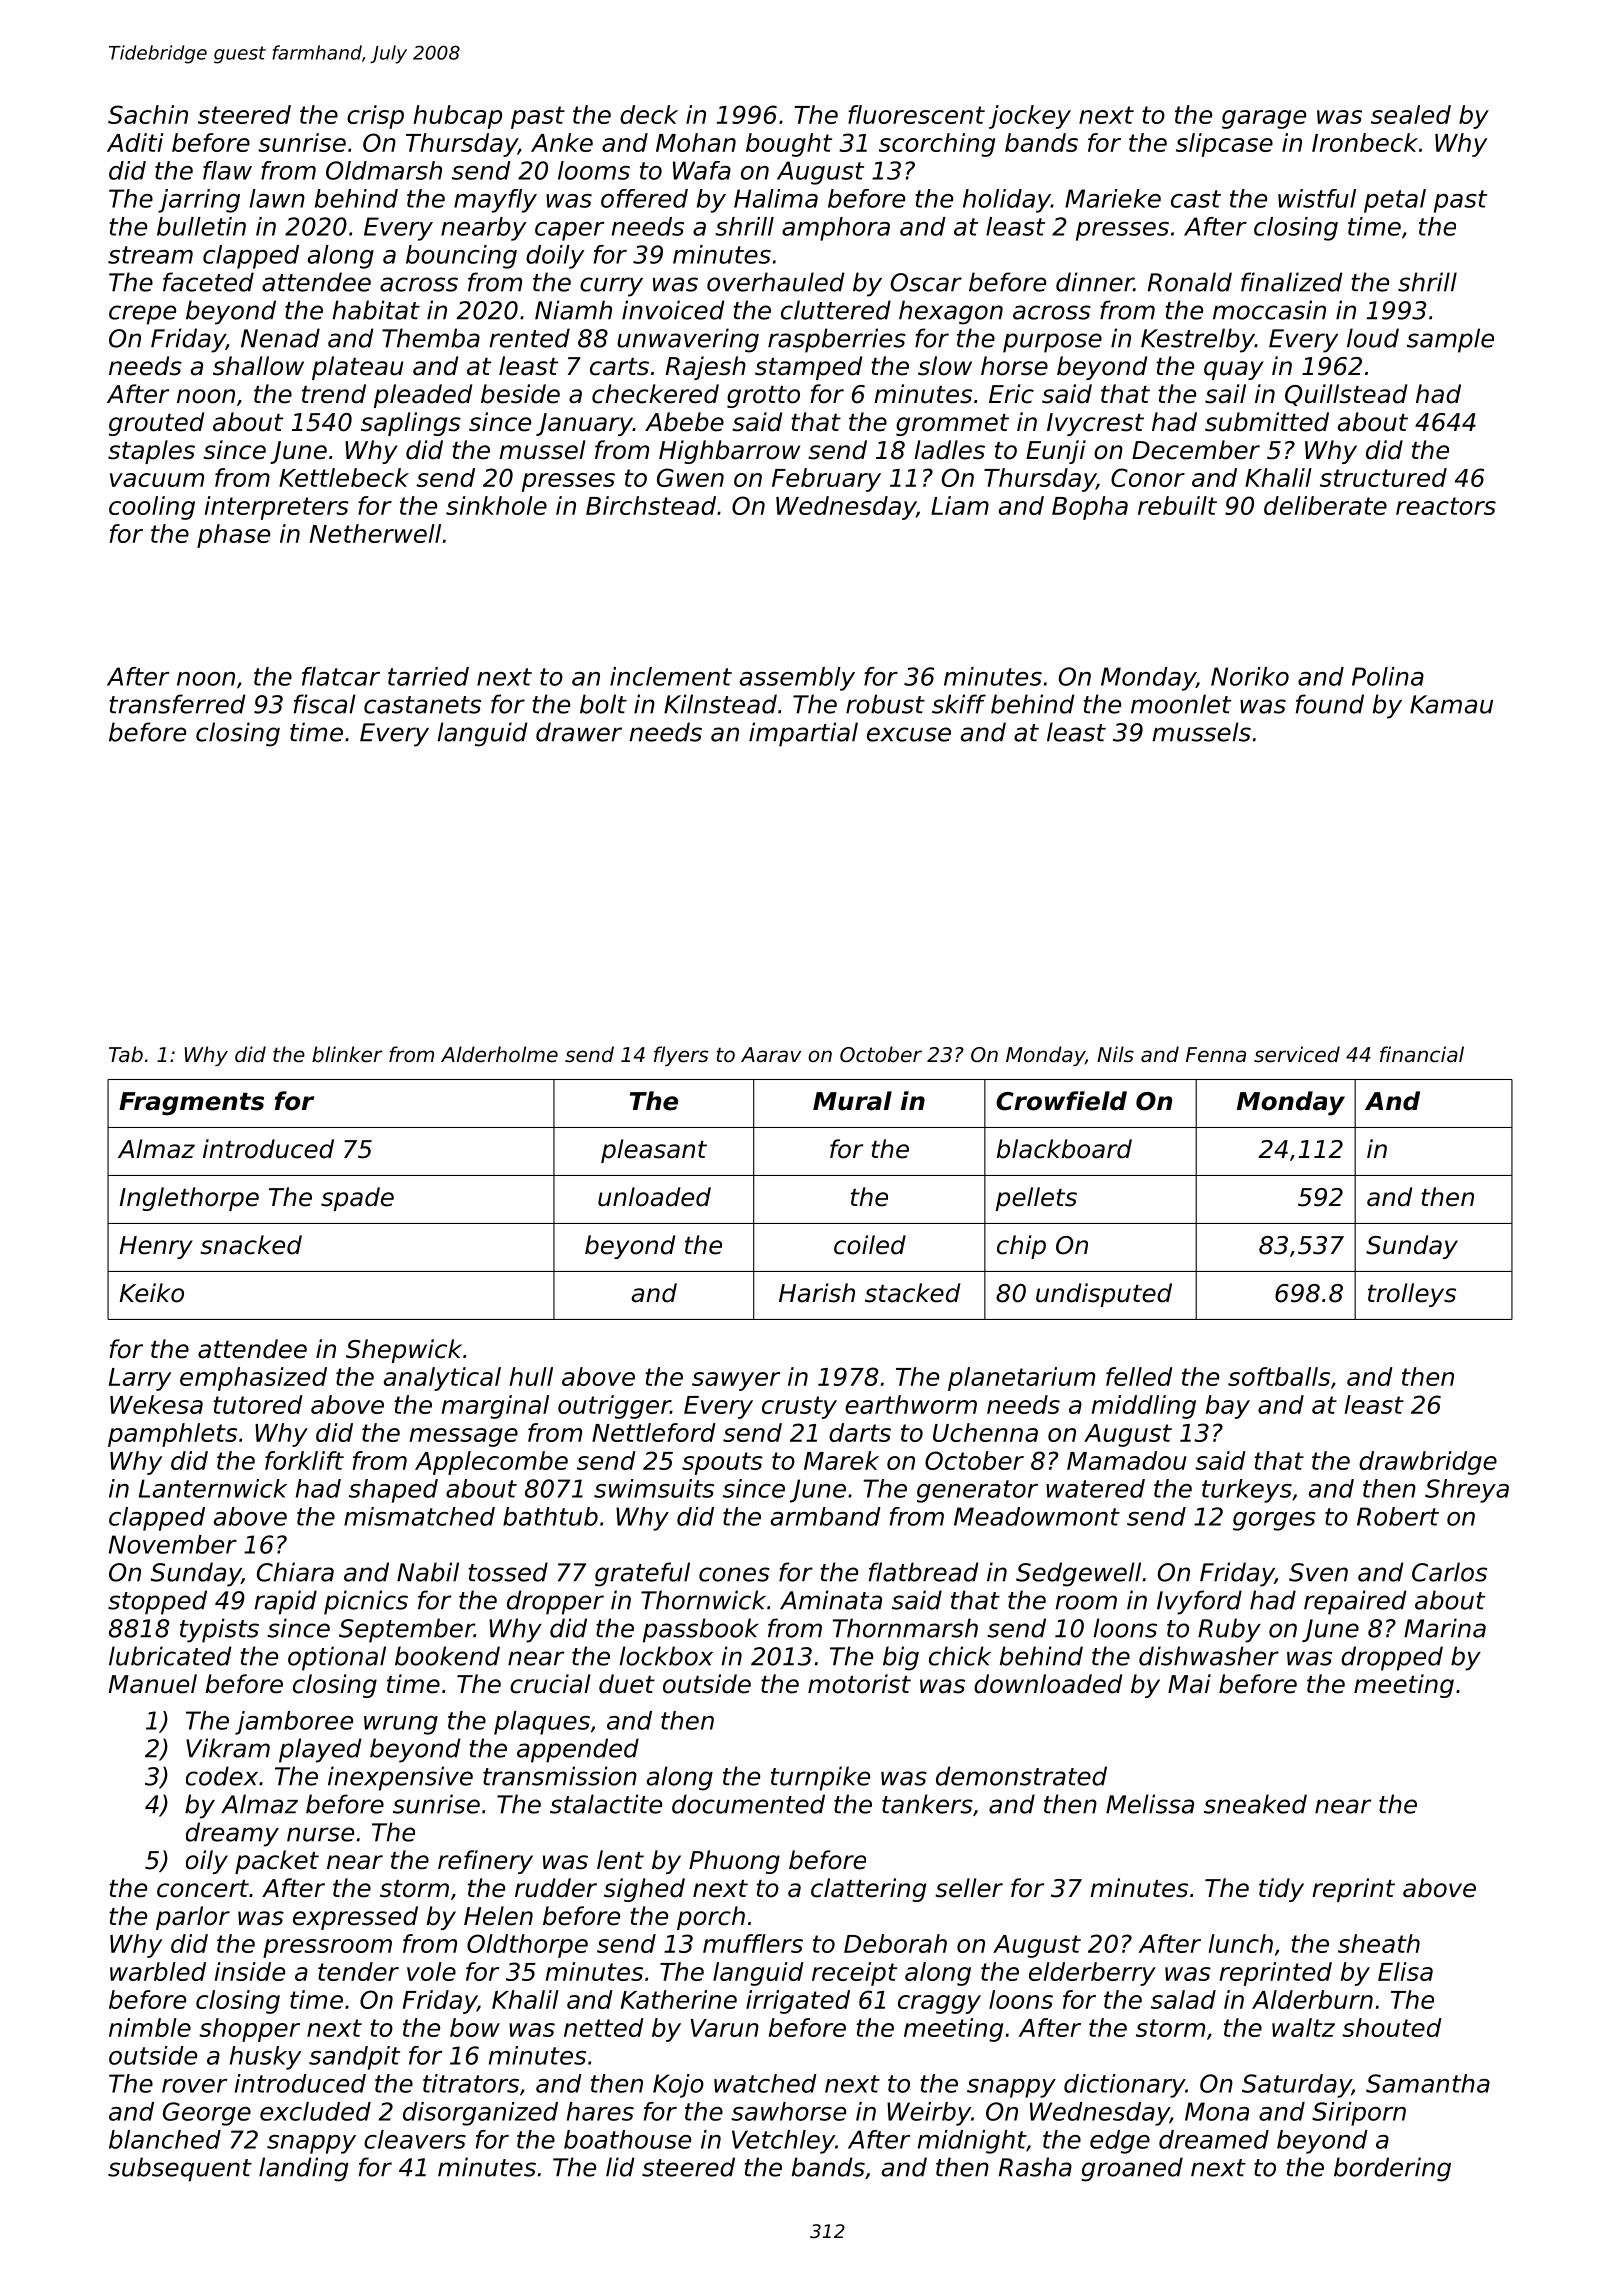 This document has height=2292, width=1620. Describe the element at coordinates (729, 452) in the document. I see `Highbarrow` at that location.
